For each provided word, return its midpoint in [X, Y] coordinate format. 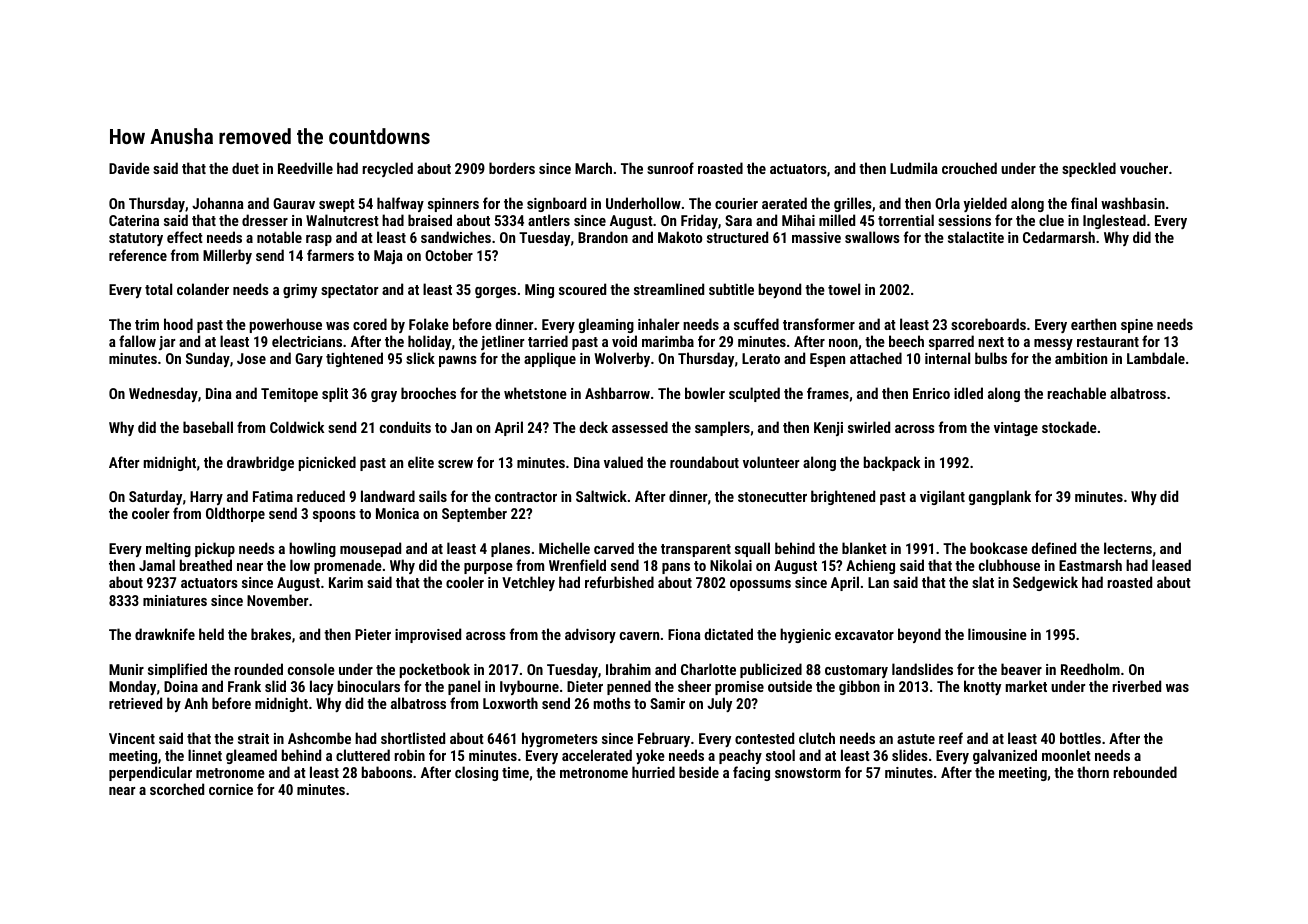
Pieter [373, 634]
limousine [997, 634]
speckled [1089, 169]
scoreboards [988, 324]
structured [737, 237]
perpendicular [150, 773]
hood [178, 324]
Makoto [680, 237]
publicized [771, 670]
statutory [136, 239]
